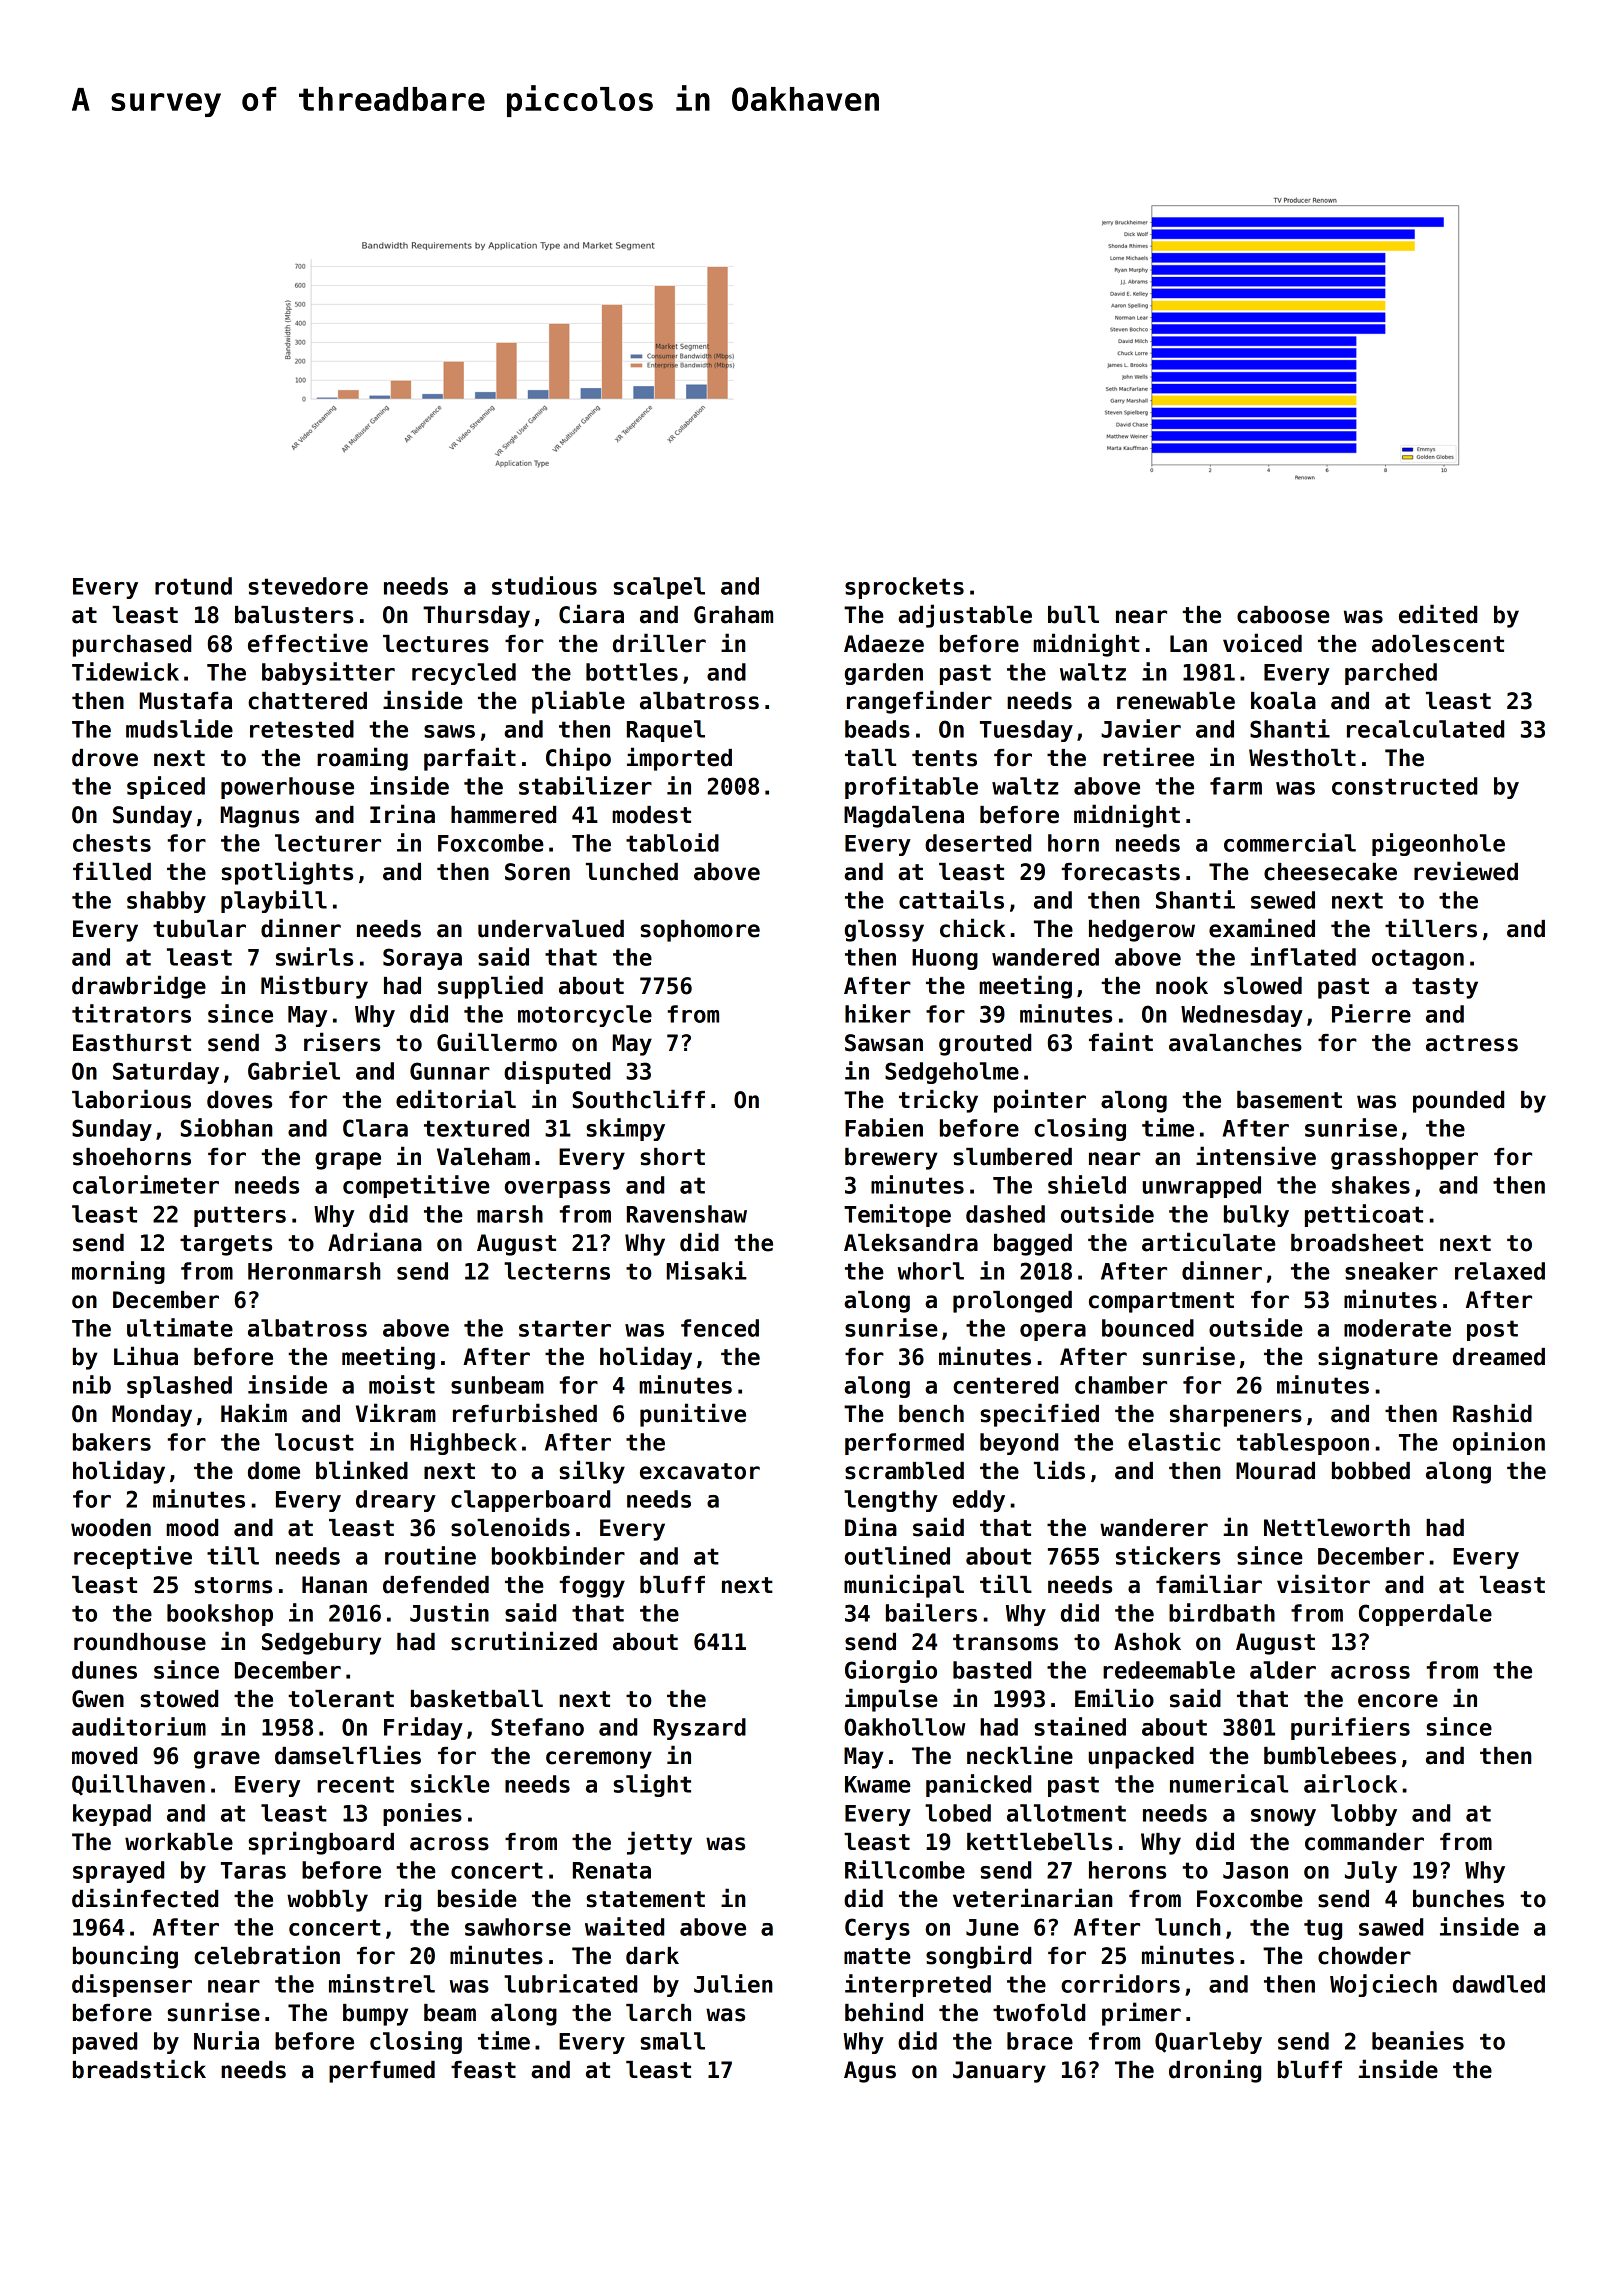  I want to click on sneaker, so click(1391, 1271).
